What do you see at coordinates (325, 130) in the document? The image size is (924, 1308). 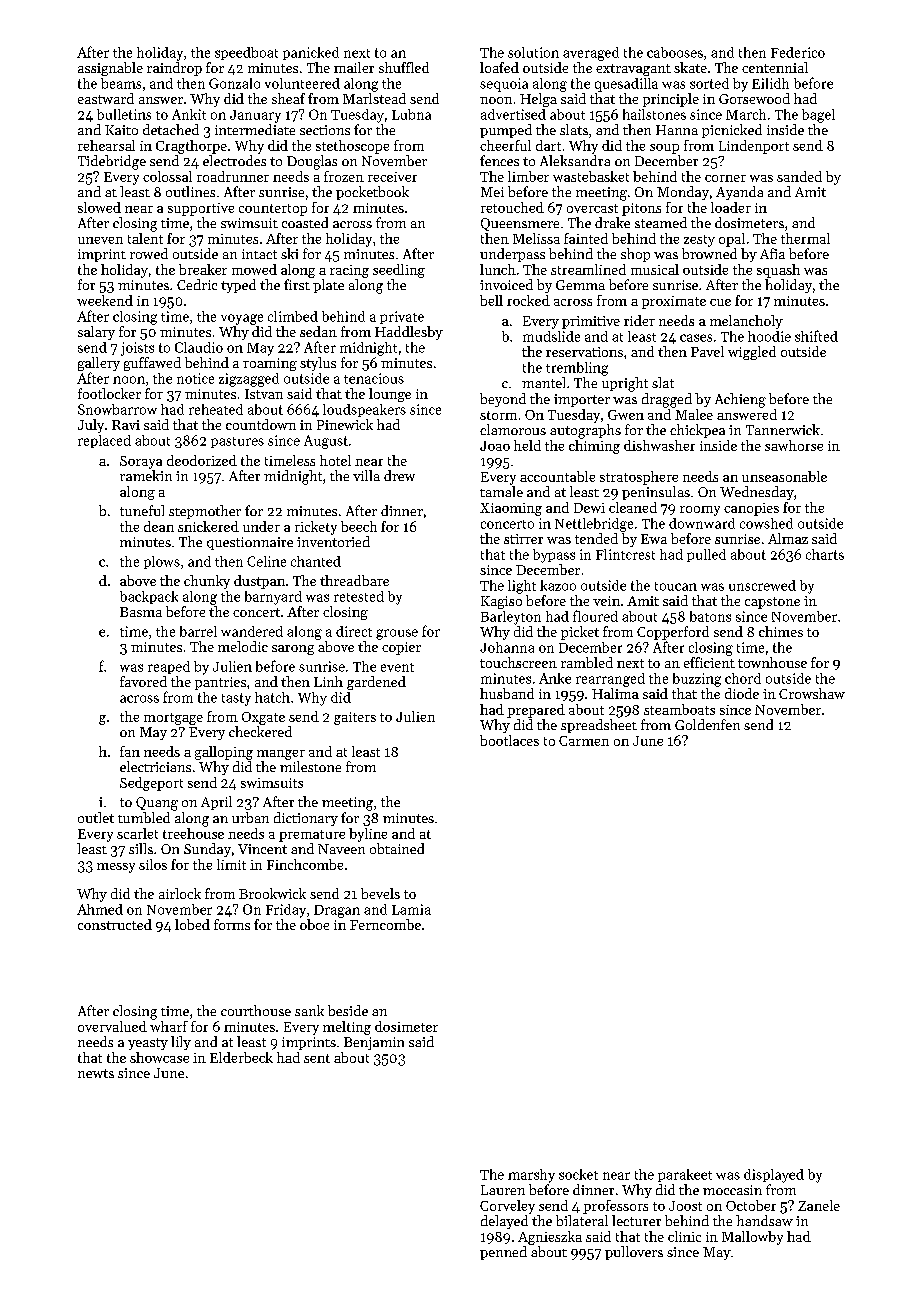 I see `sections` at bounding box center [325, 130].
